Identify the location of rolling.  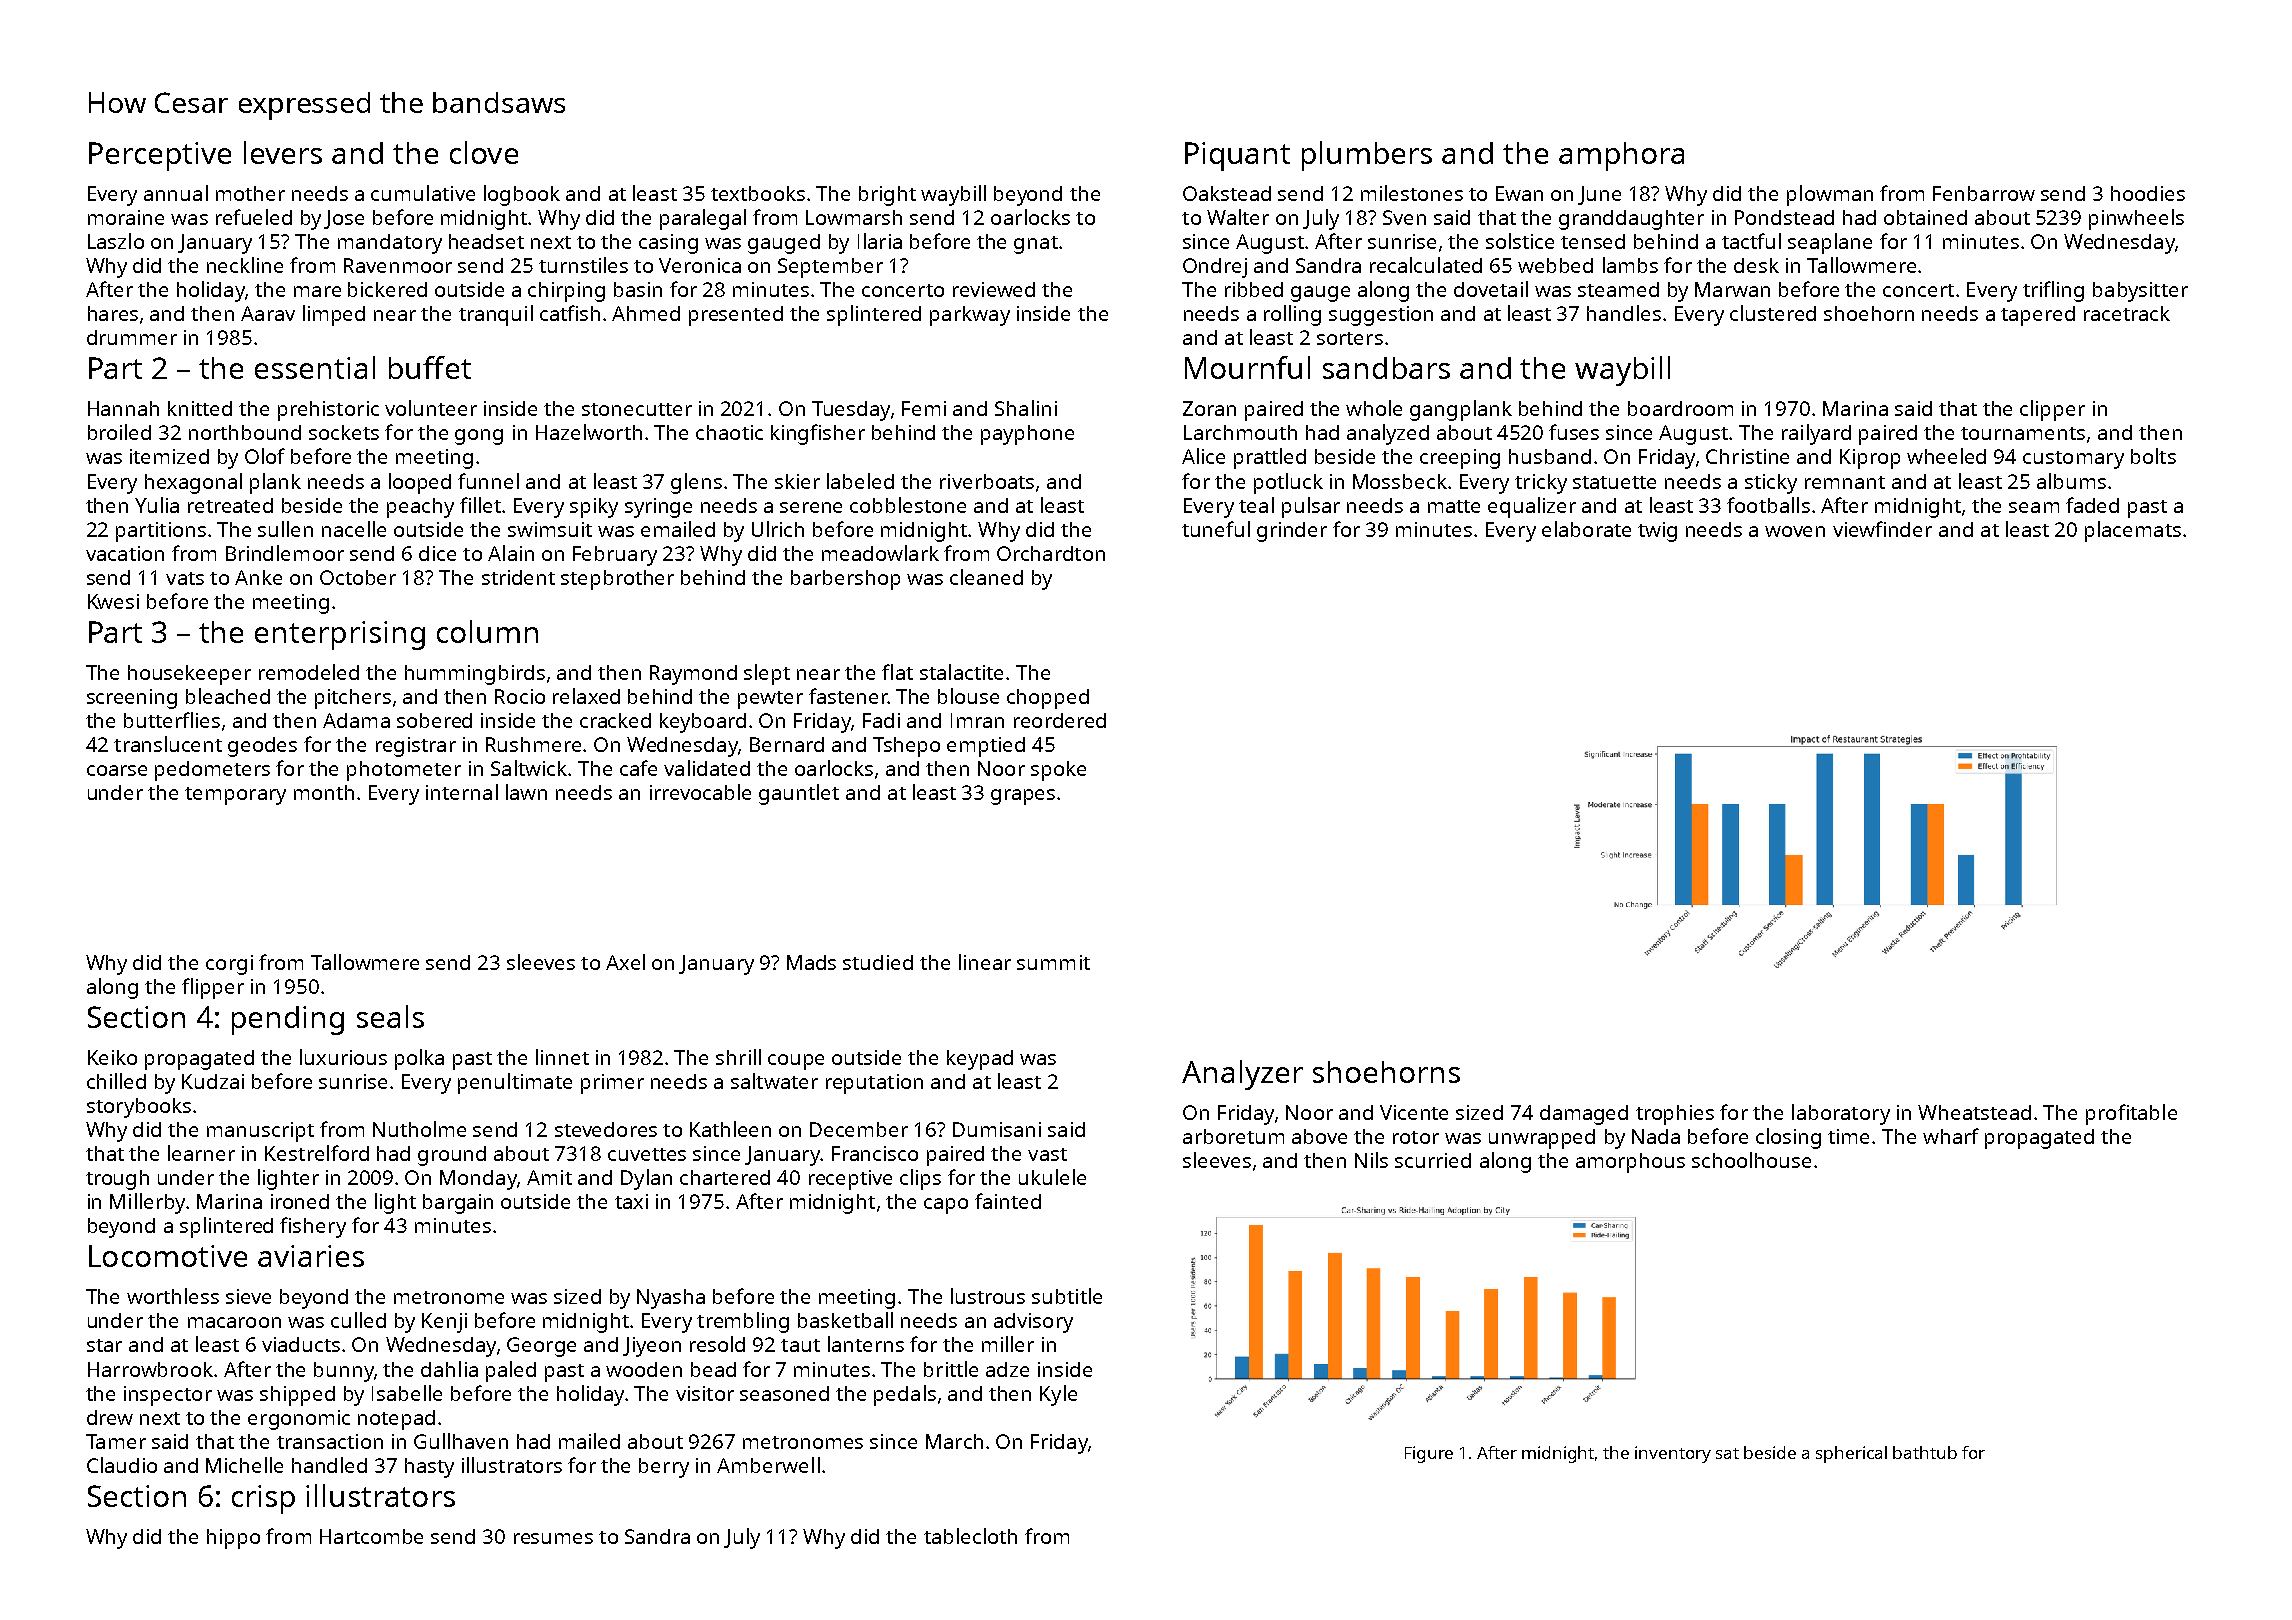
(1292, 315).
